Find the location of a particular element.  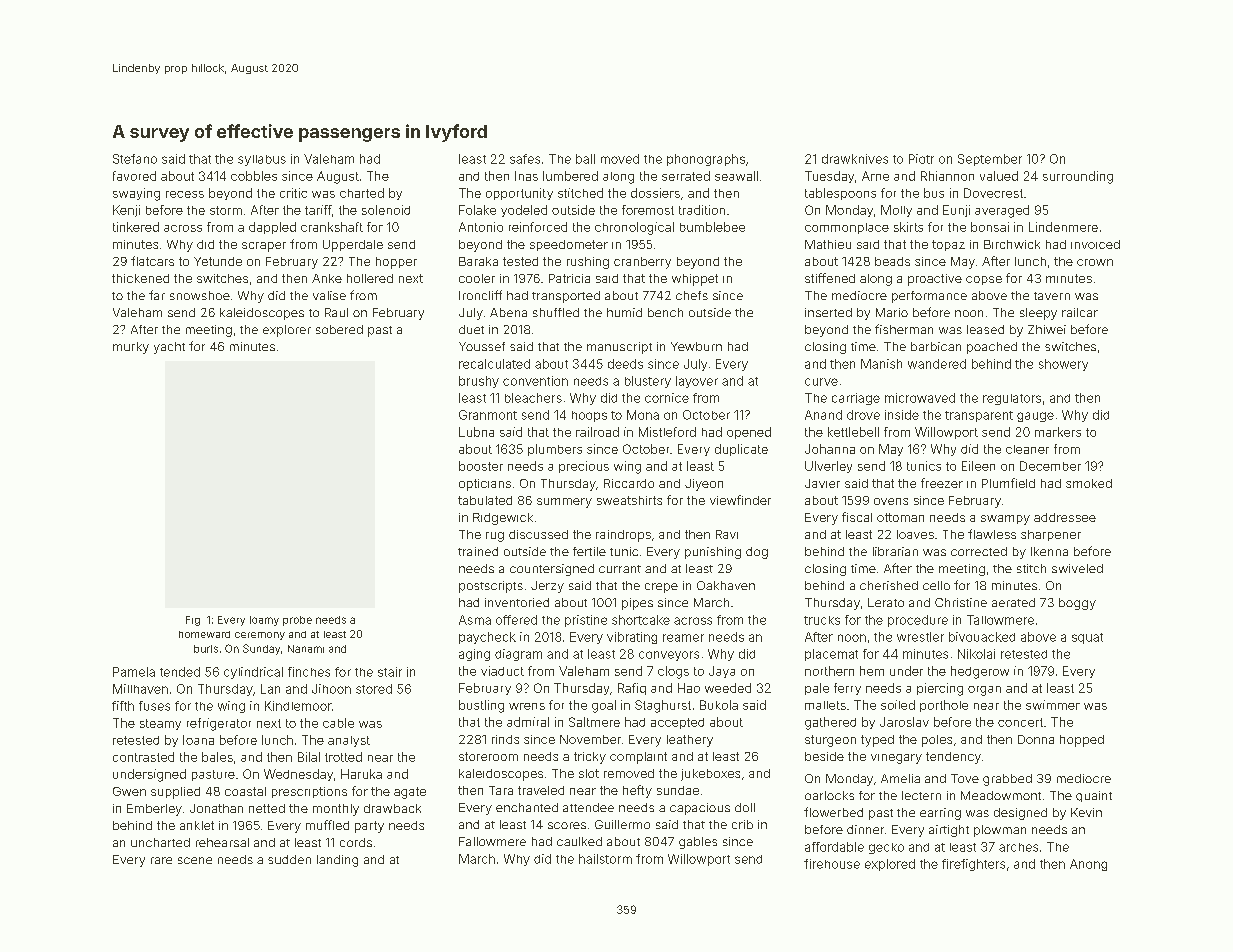

rare is located at coordinates (161, 860).
